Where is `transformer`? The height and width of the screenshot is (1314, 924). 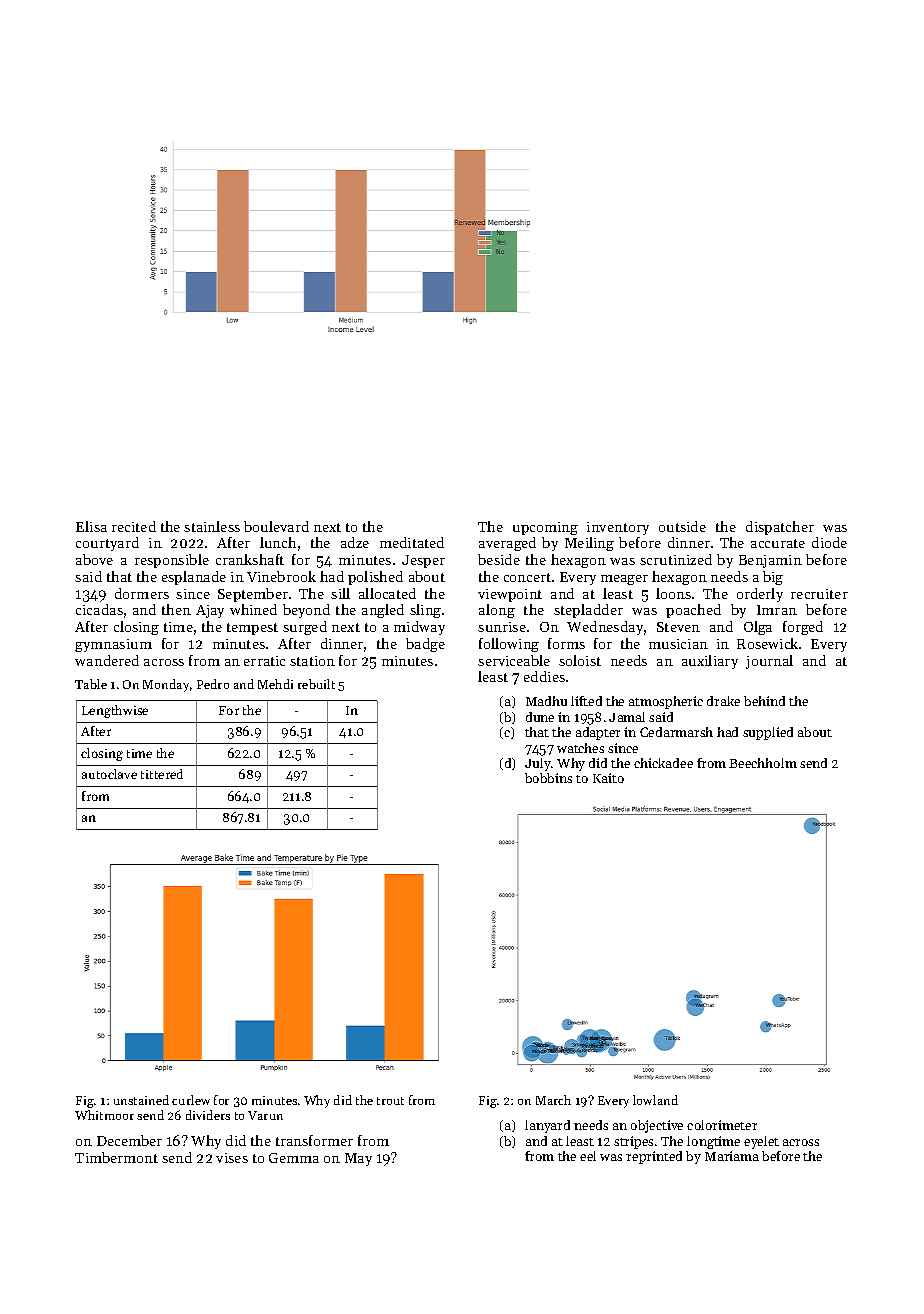 transformer is located at coordinates (314, 1140).
